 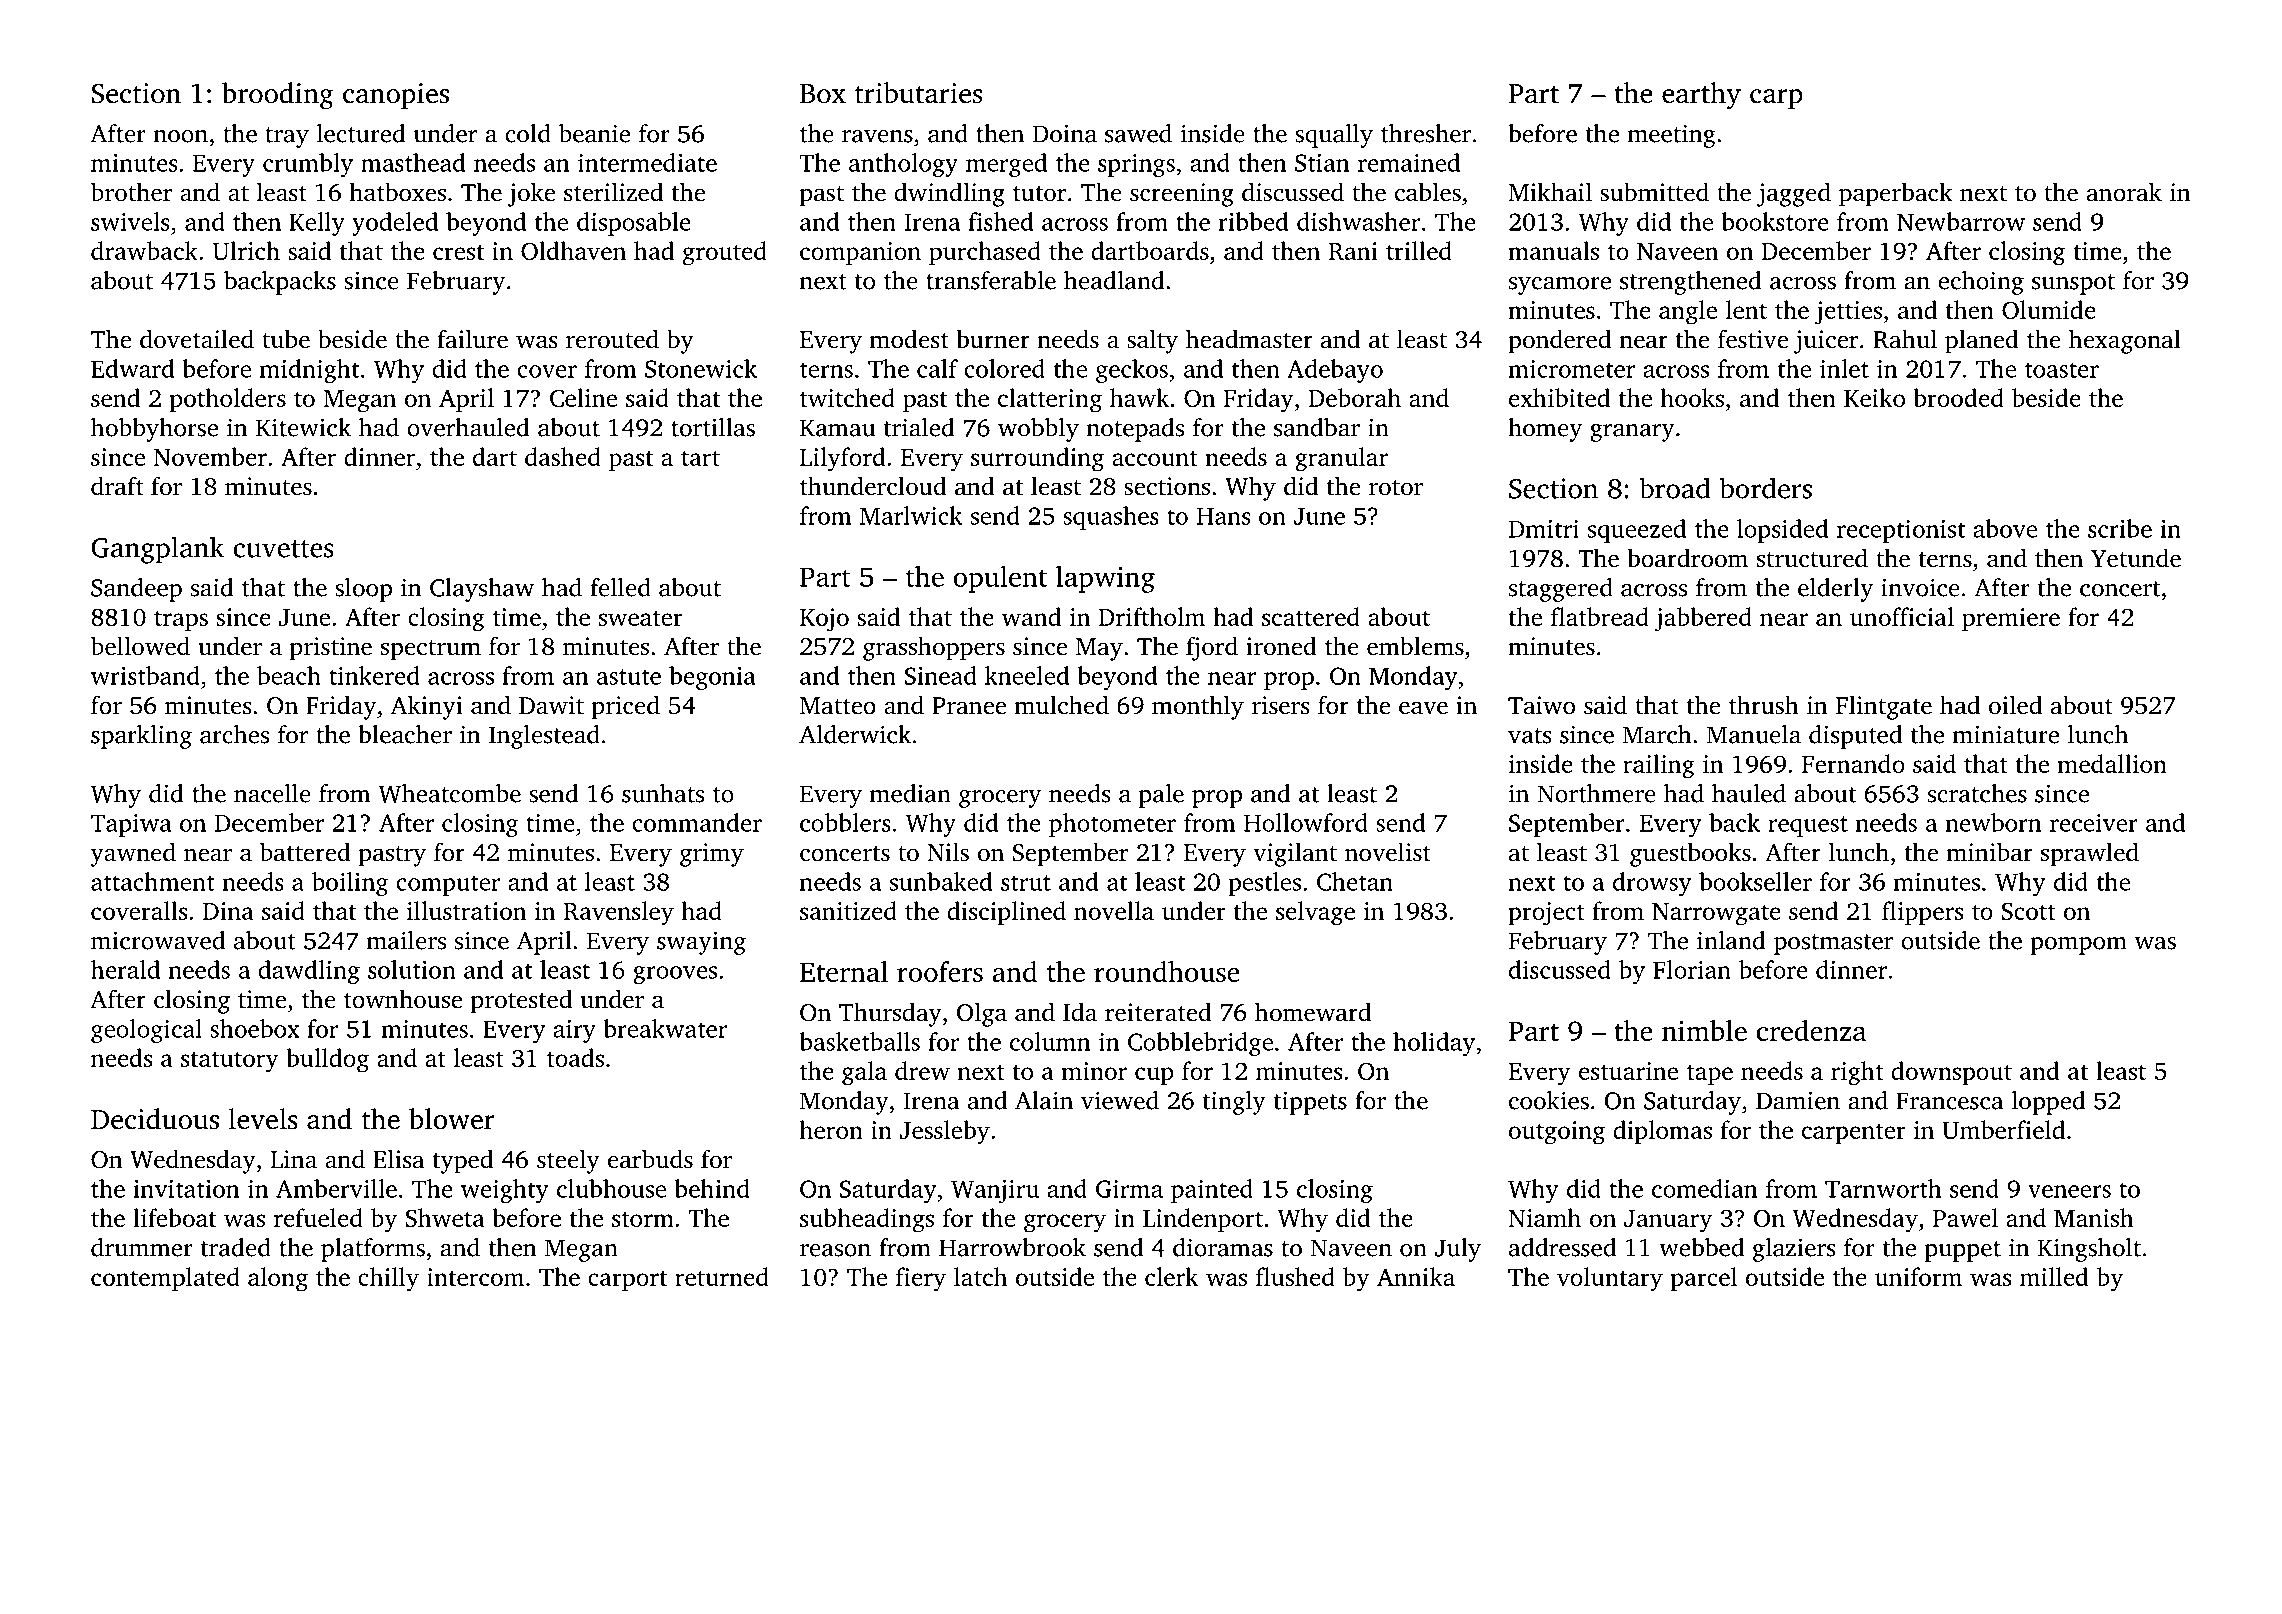 What do you see at coordinates (361, 133) in the screenshot?
I see `lectured` at bounding box center [361, 133].
